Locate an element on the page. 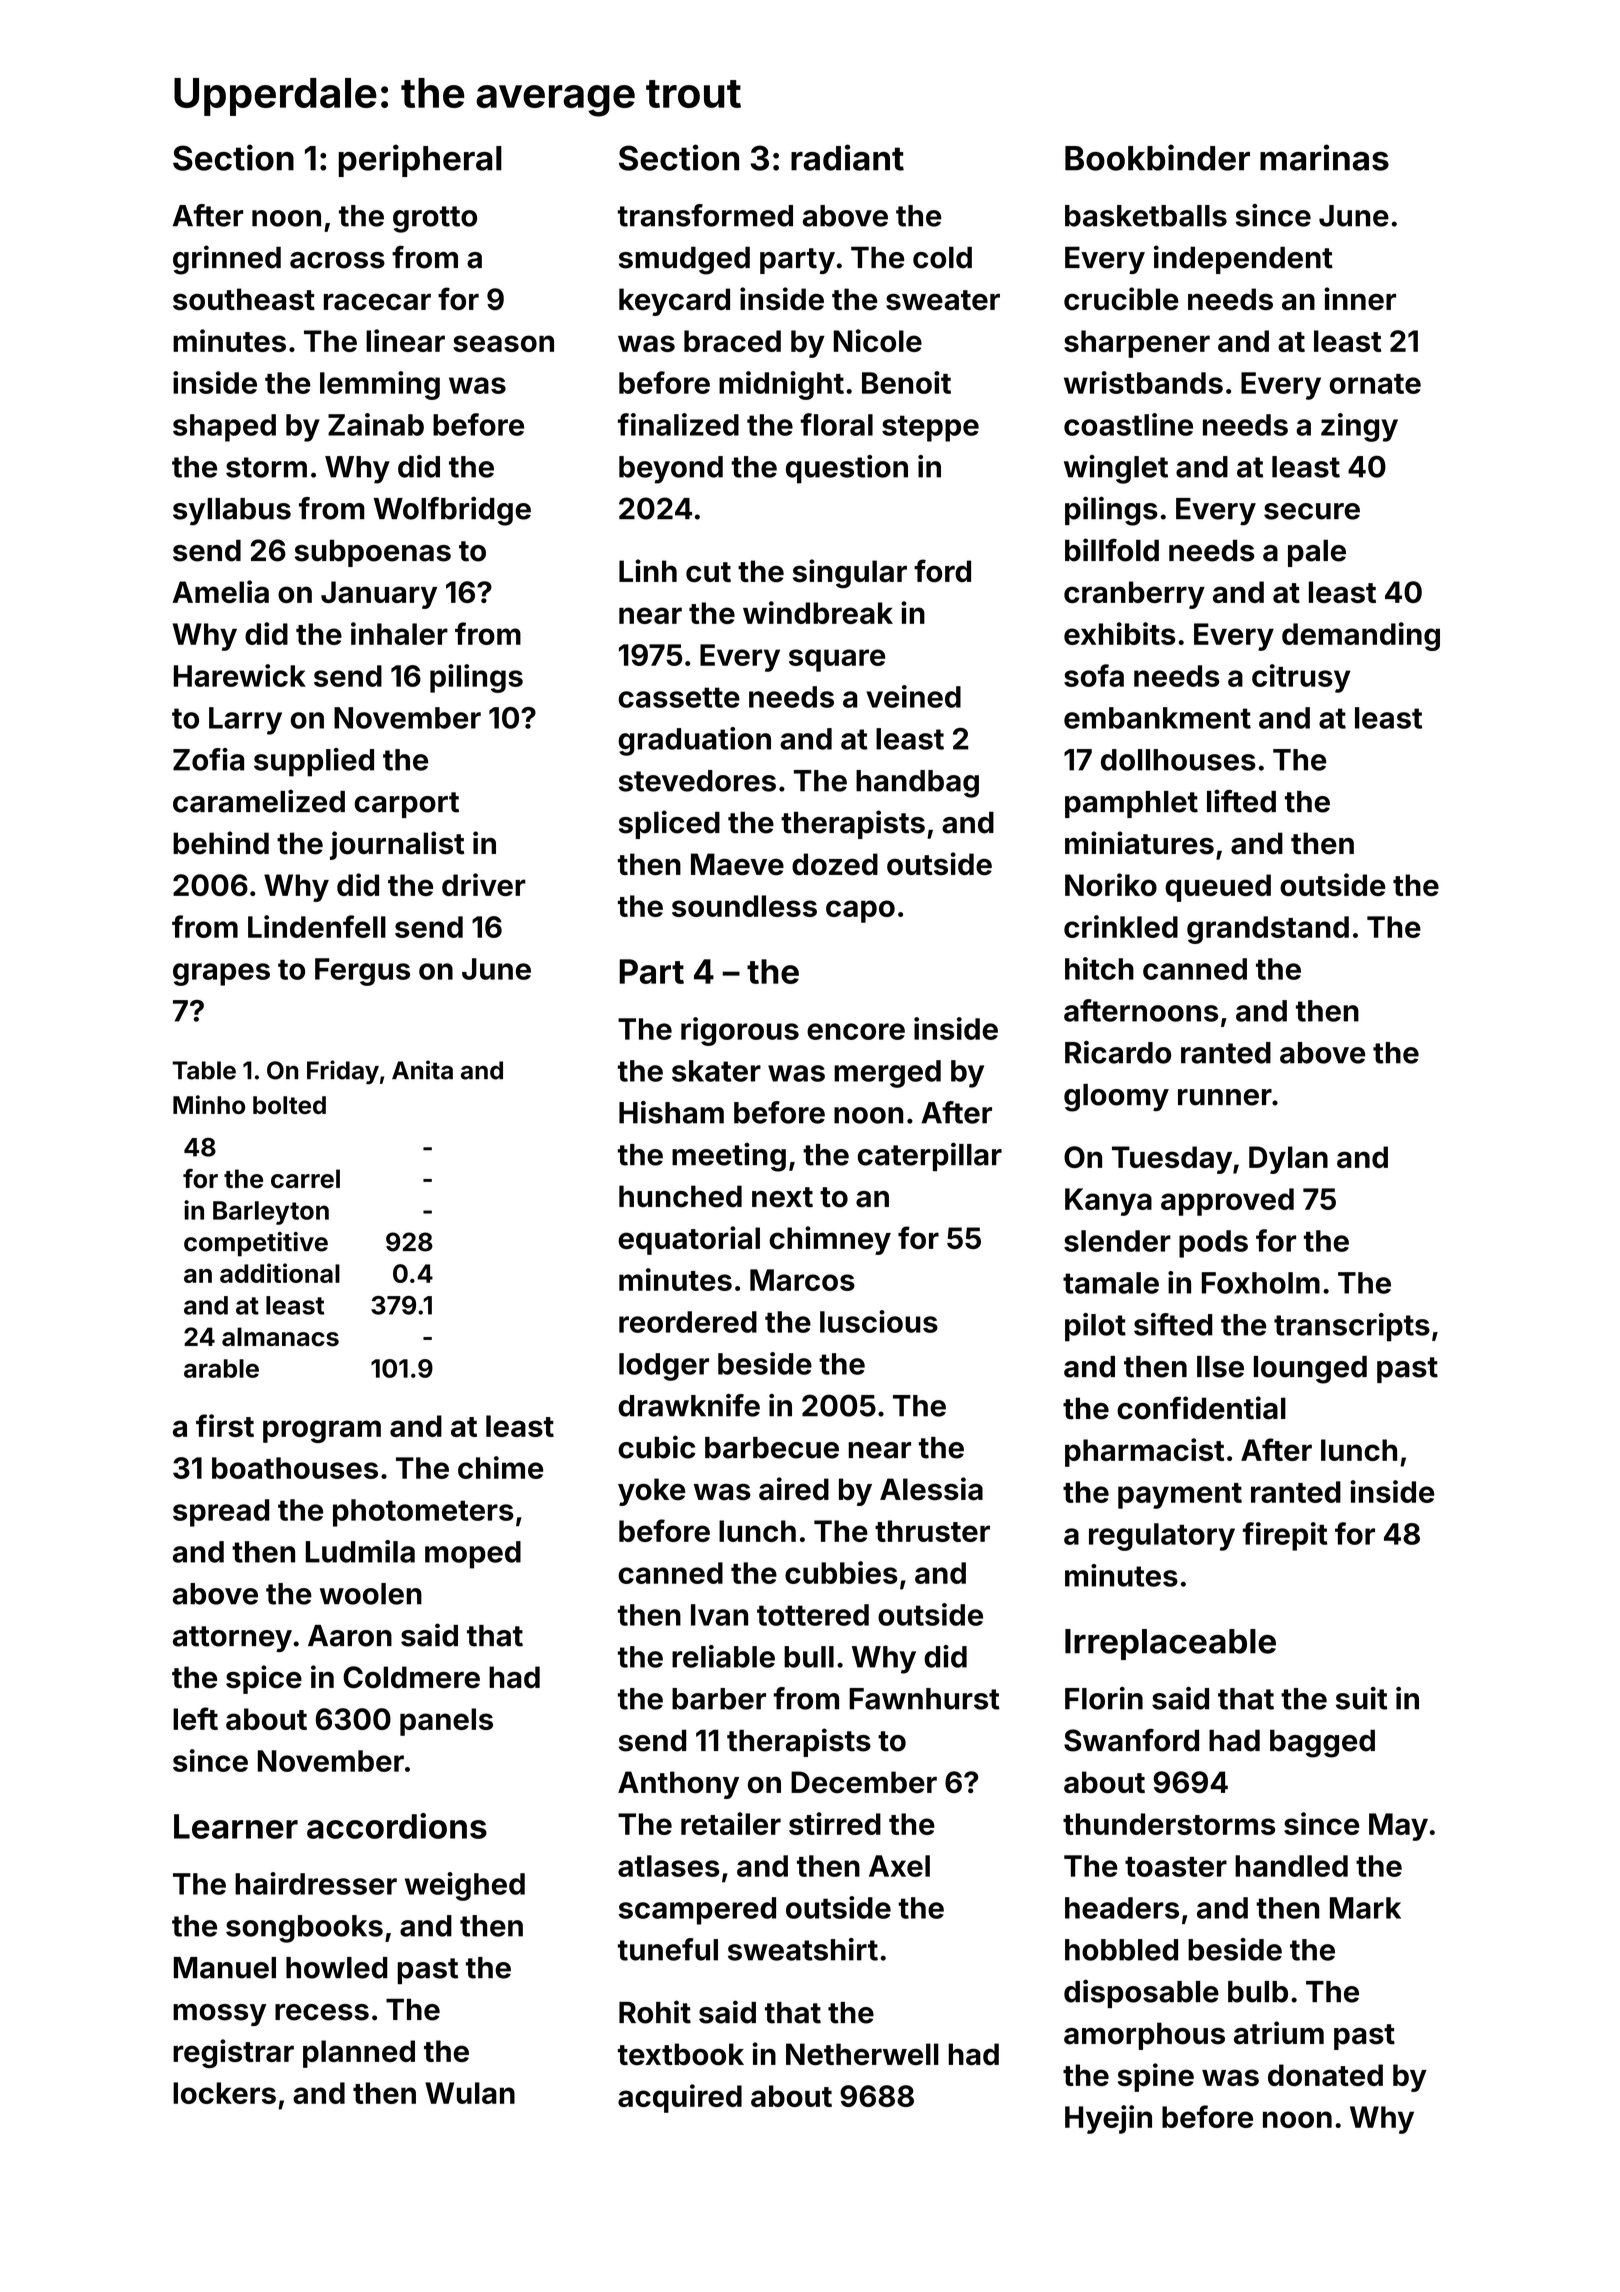 The height and width of the image is (2292, 1620). radiant is located at coordinates (847, 157).
